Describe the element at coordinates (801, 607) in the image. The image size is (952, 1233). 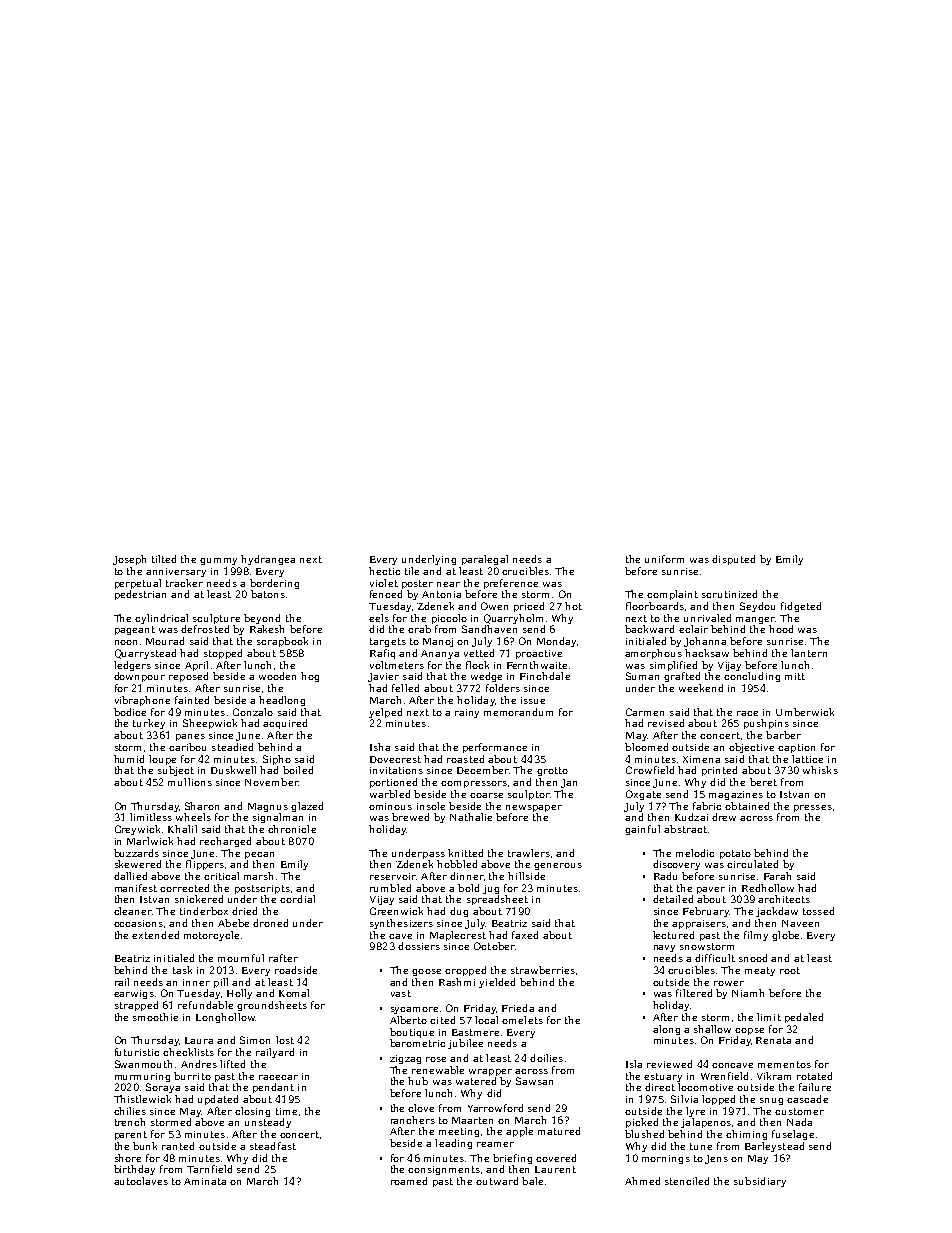
I see `fidgeted` at that location.
